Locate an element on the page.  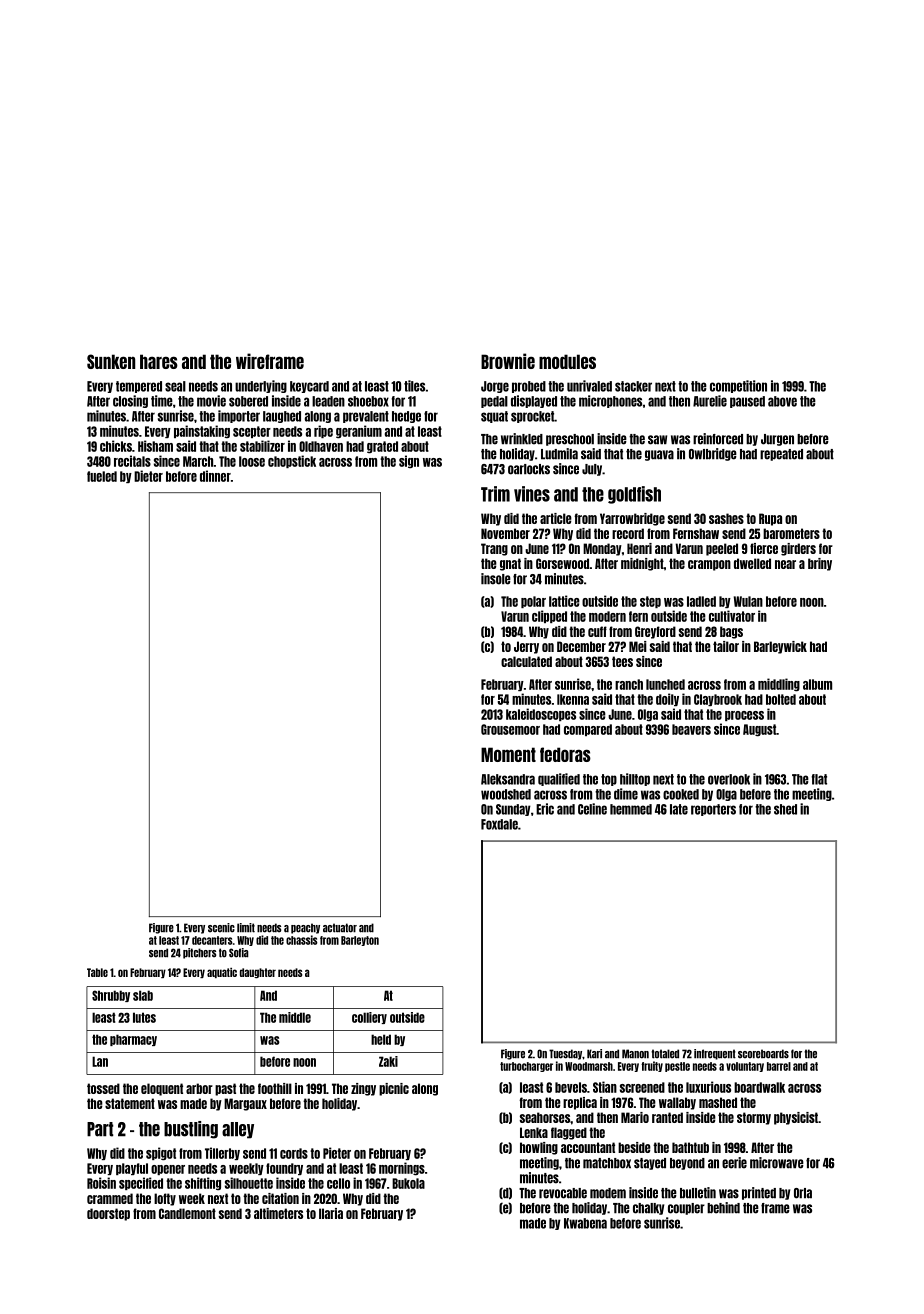
Ilaria is located at coordinates (331, 1213).
